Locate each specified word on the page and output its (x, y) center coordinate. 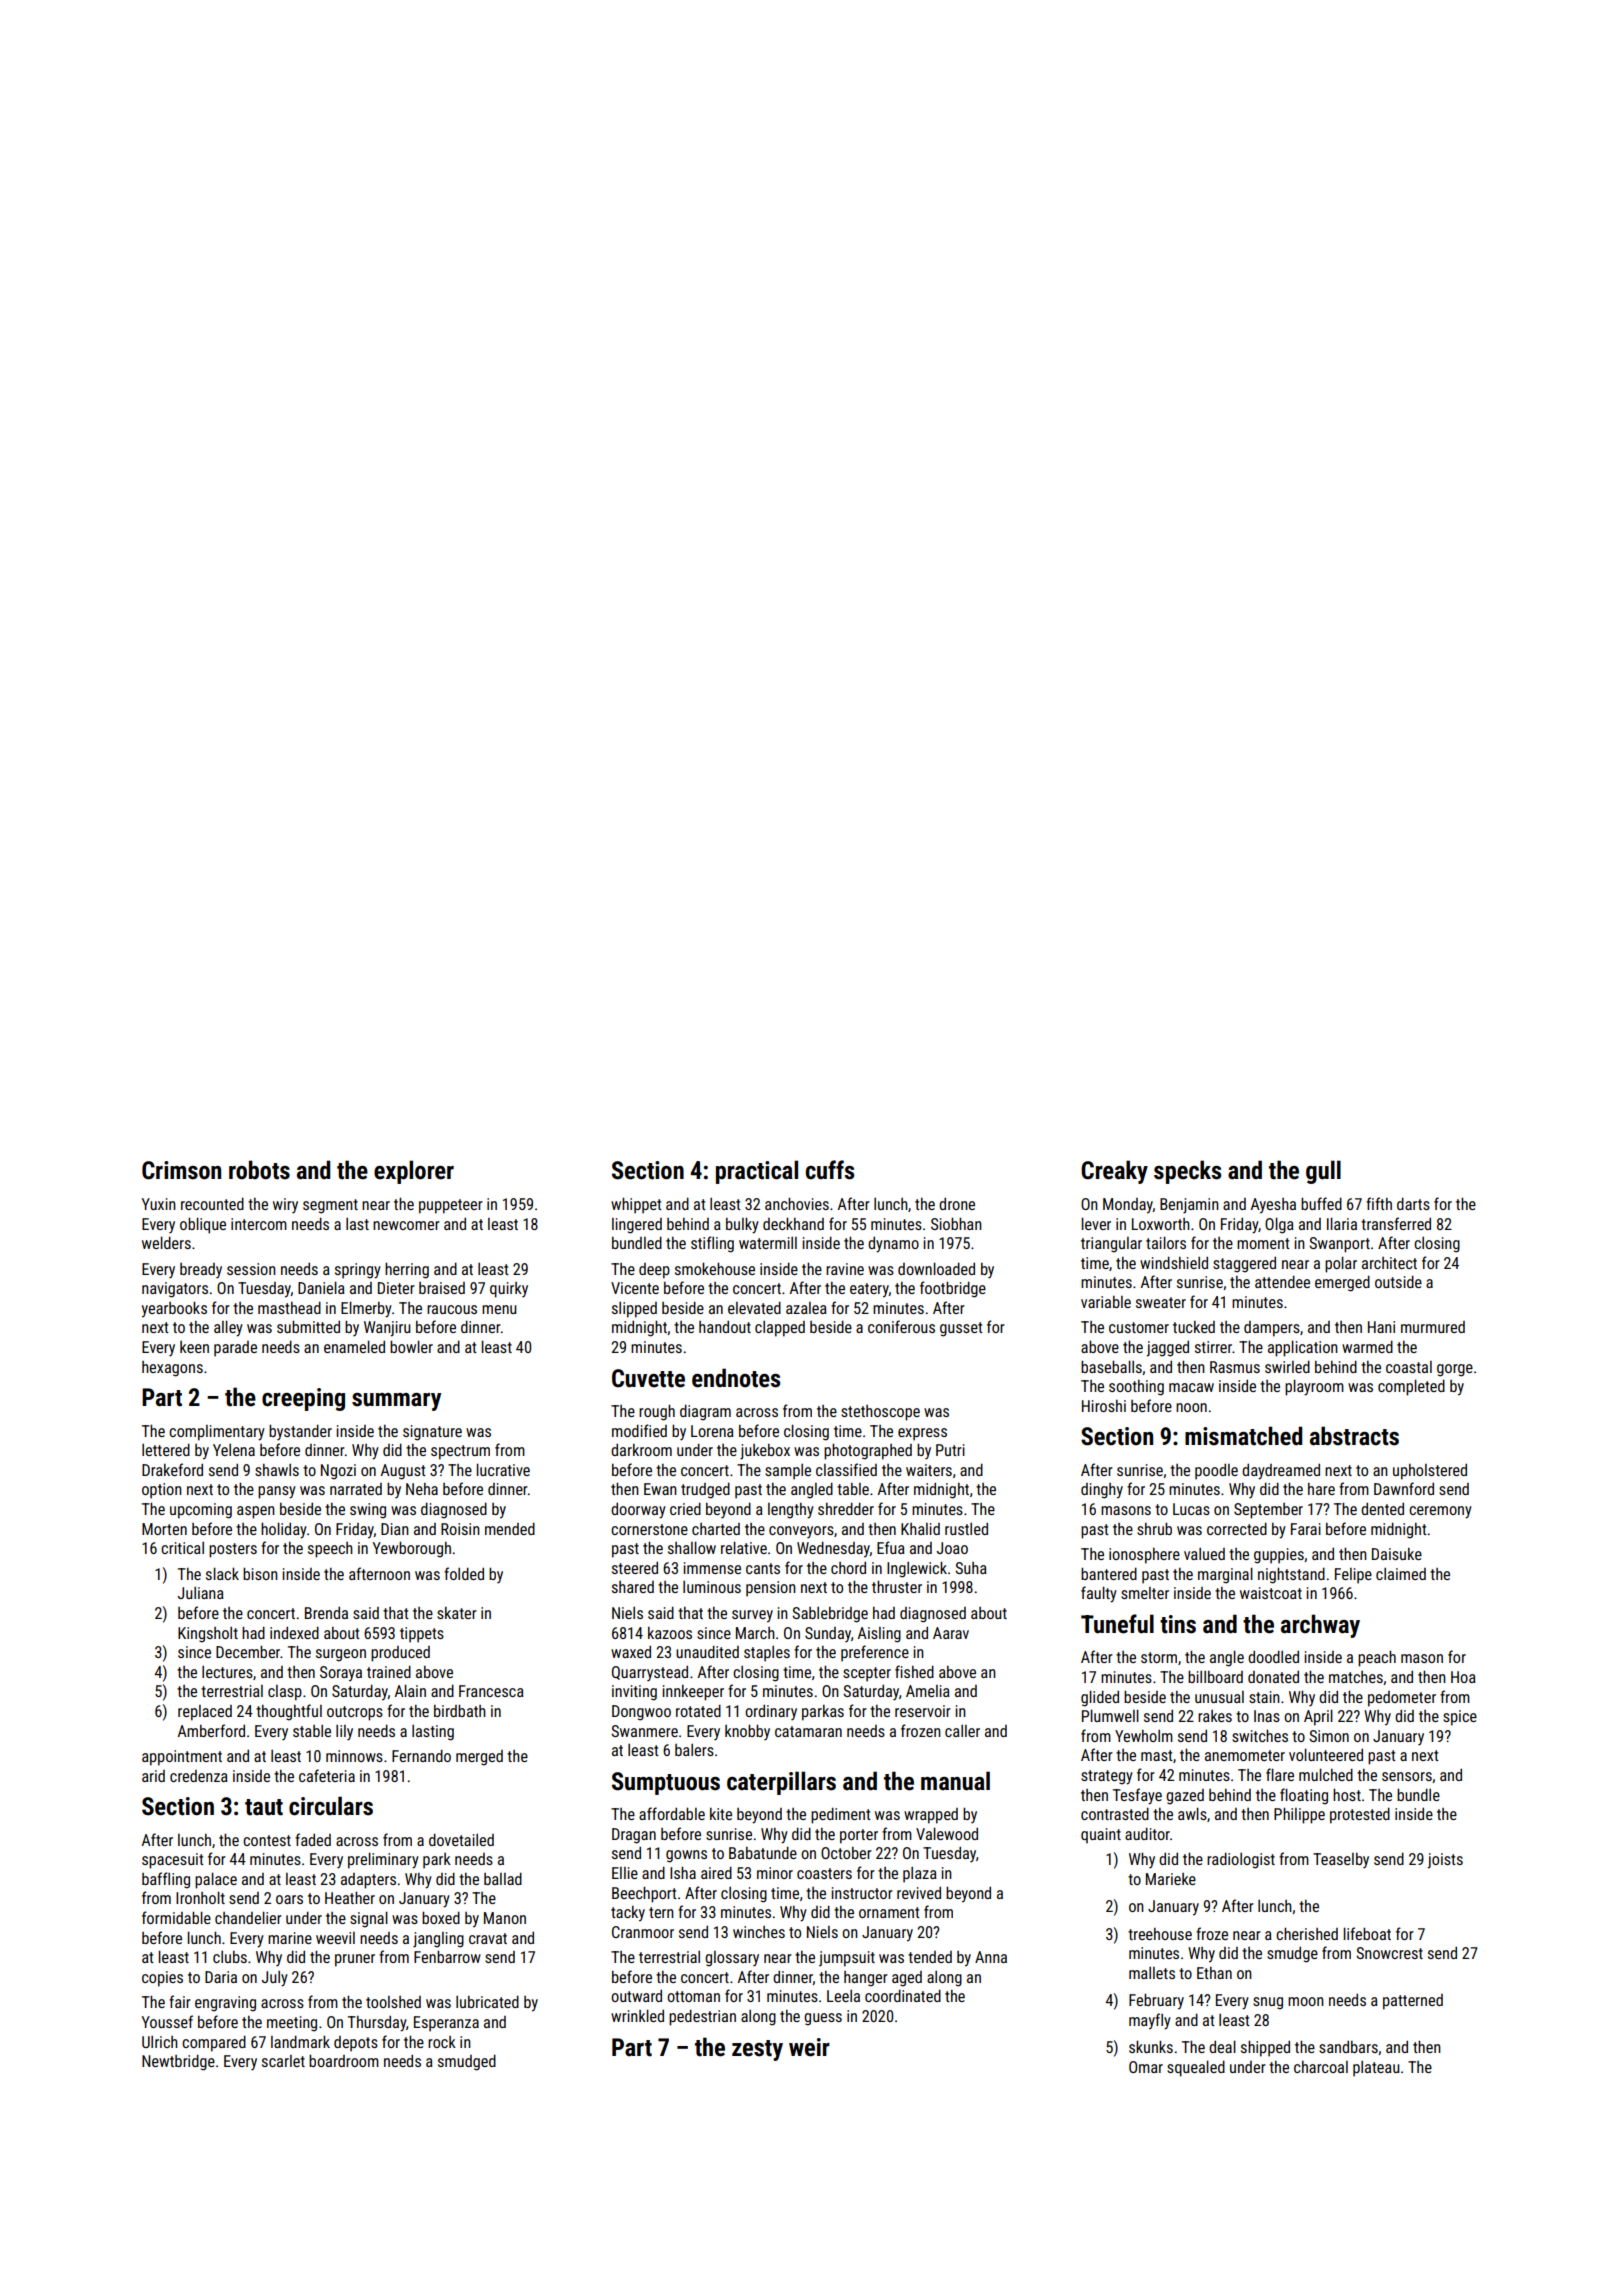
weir (809, 2047)
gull (1323, 1172)
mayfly (1150, 2021)
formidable (176, 1917)
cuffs (830, 1170)
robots (259, 1170)
